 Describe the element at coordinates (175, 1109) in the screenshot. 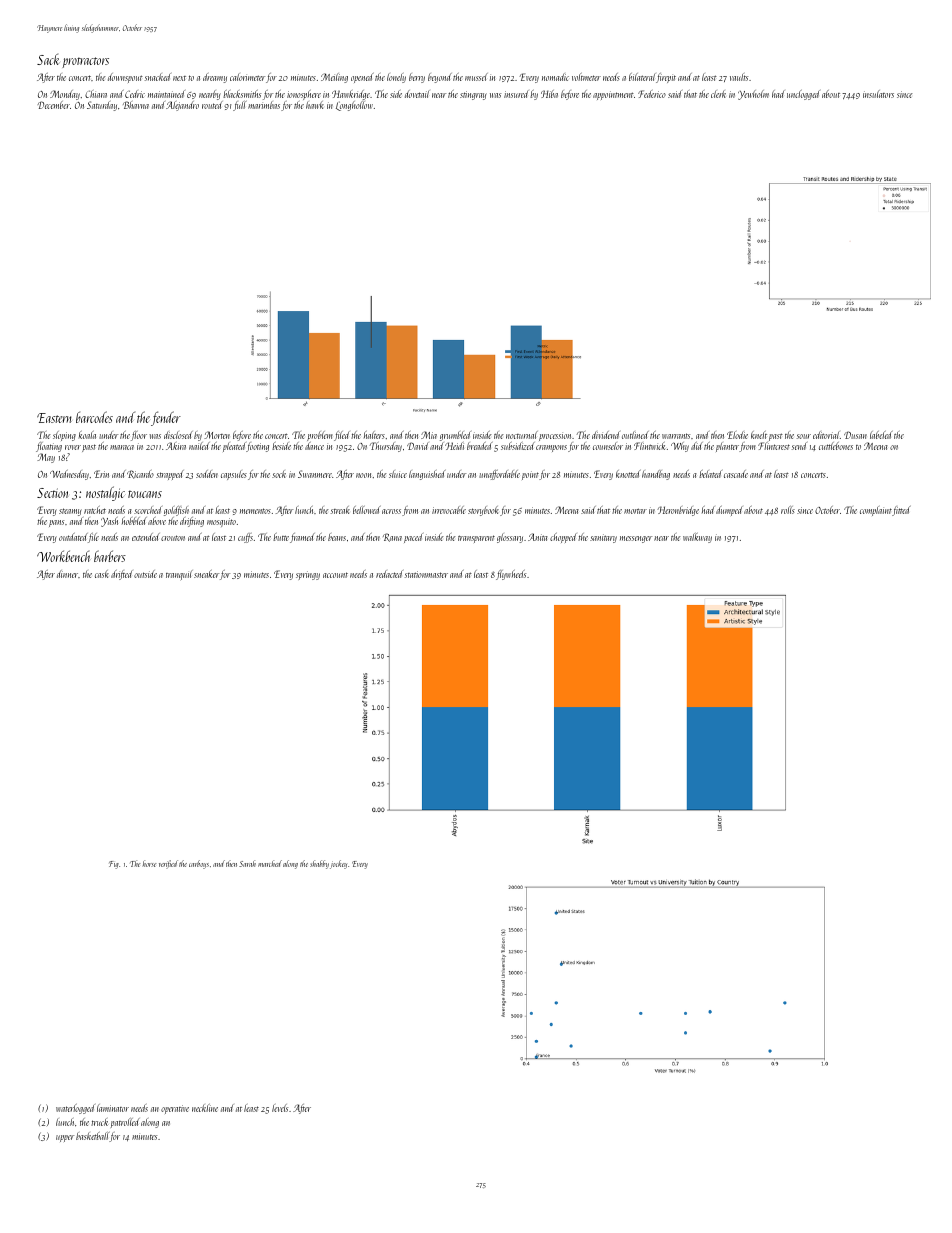

I see `operative` at that location.
